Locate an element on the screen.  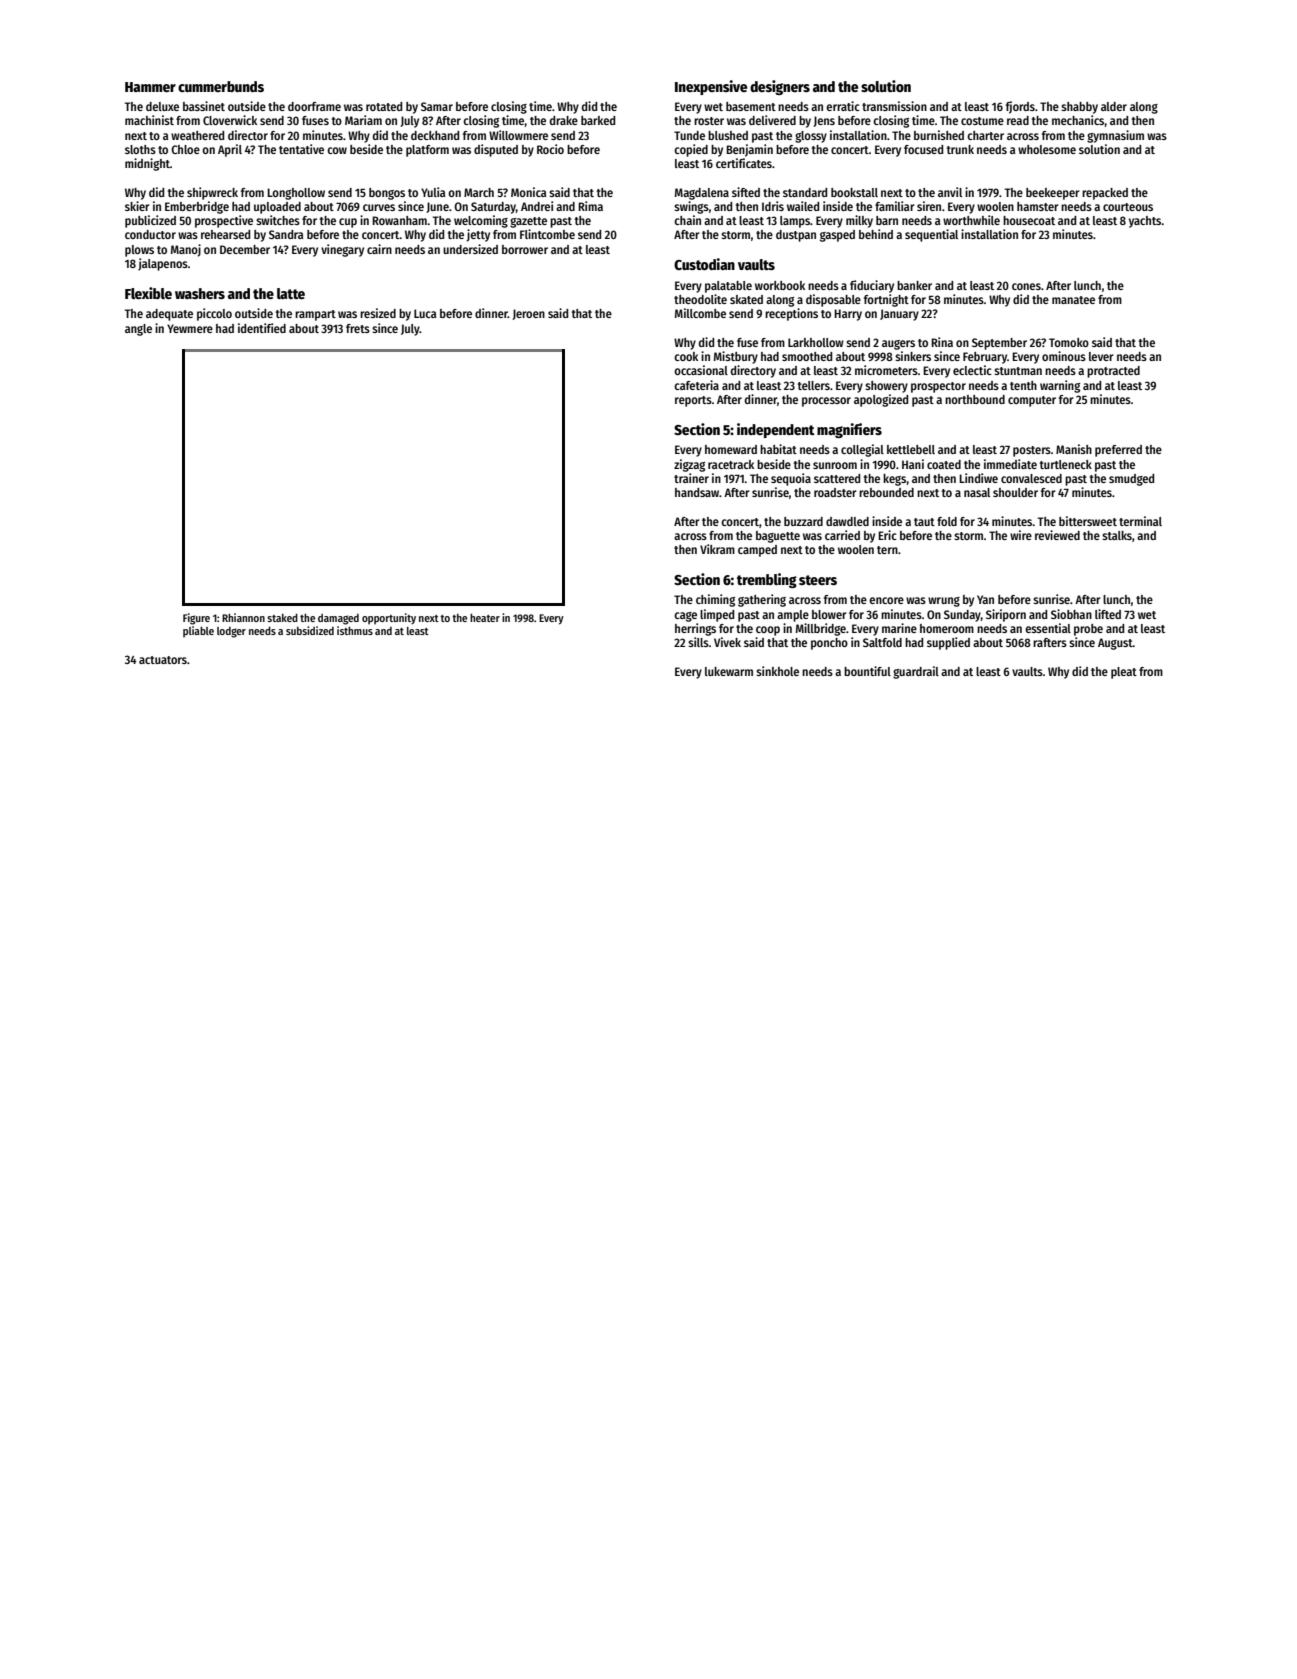
angle is located at coordinates (138, 330).
